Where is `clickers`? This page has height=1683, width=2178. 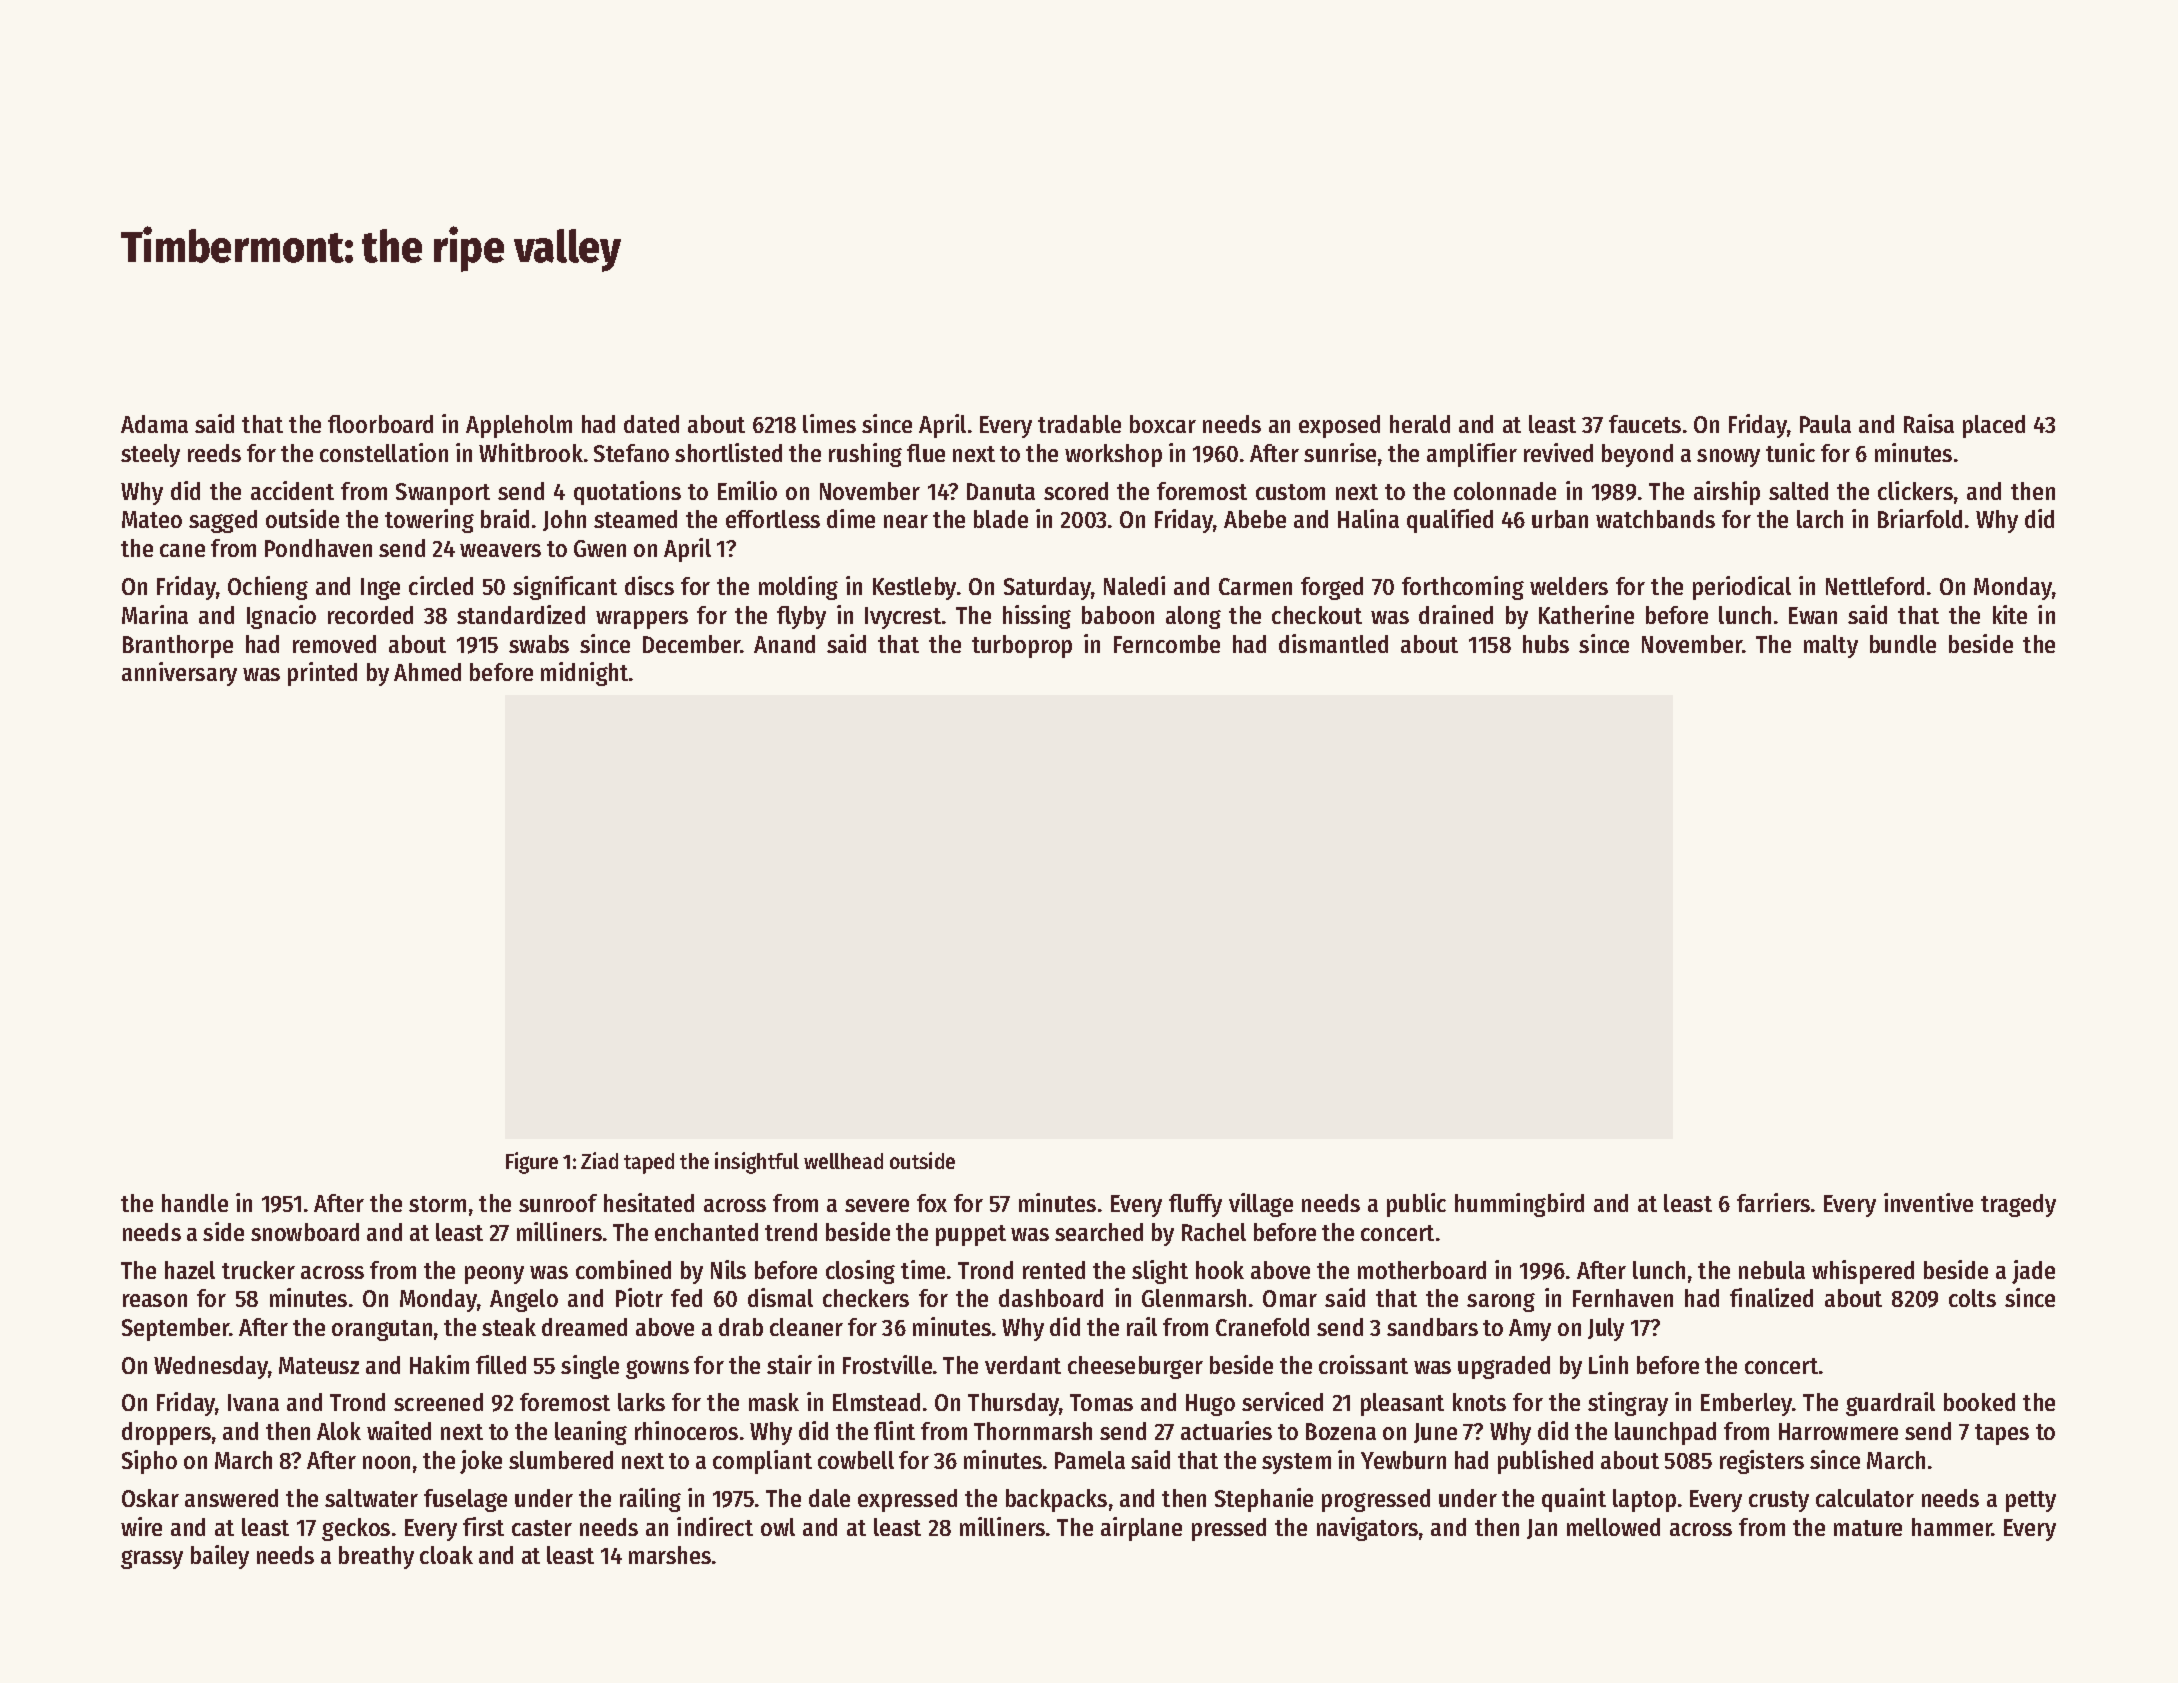
clickers is located at coordinates (1915, 490).
